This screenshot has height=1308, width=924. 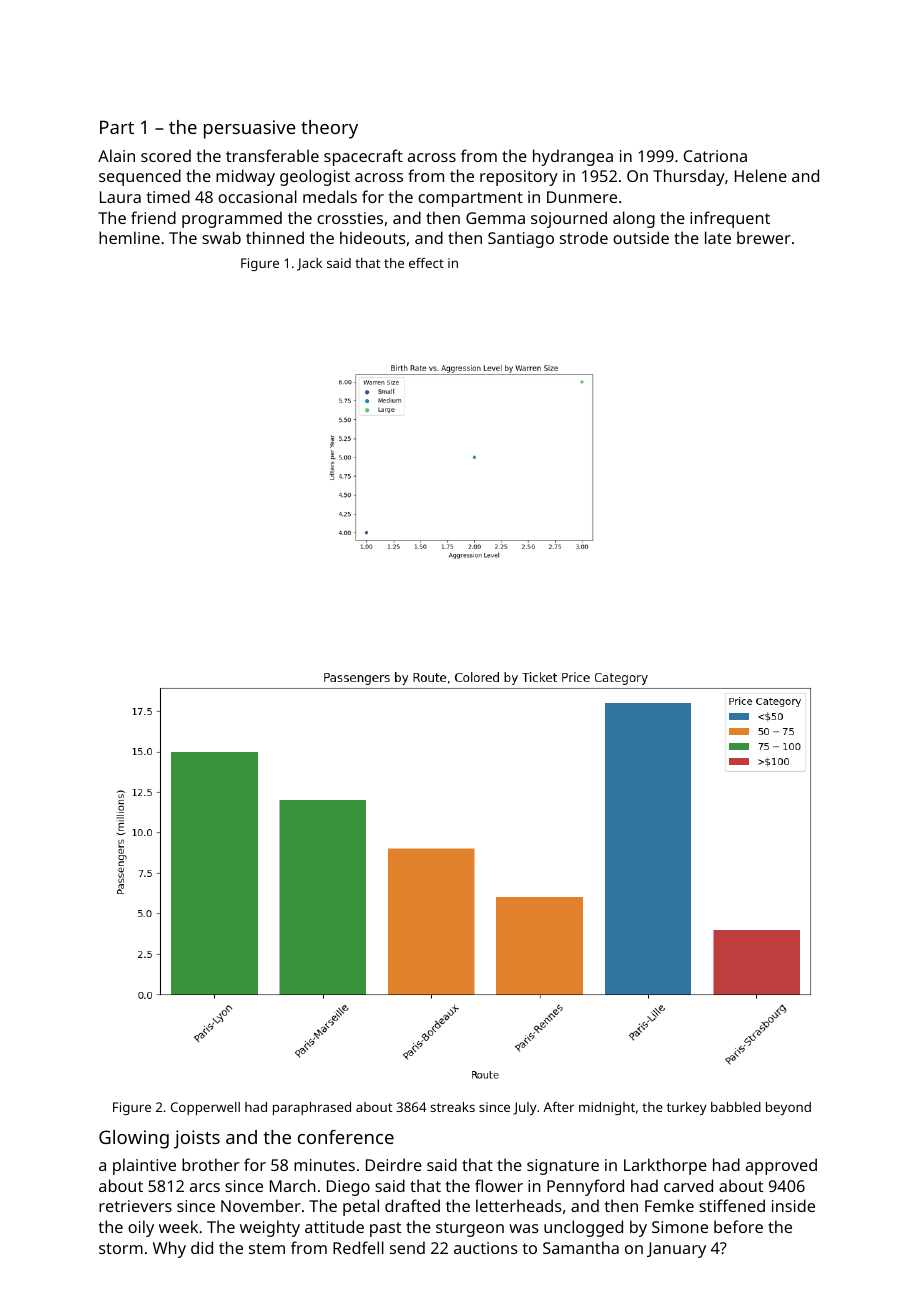 What do you see at coordinates (736, 1107) in the screenshot?
I see `babbled` at bounding box center [736, 1107].
